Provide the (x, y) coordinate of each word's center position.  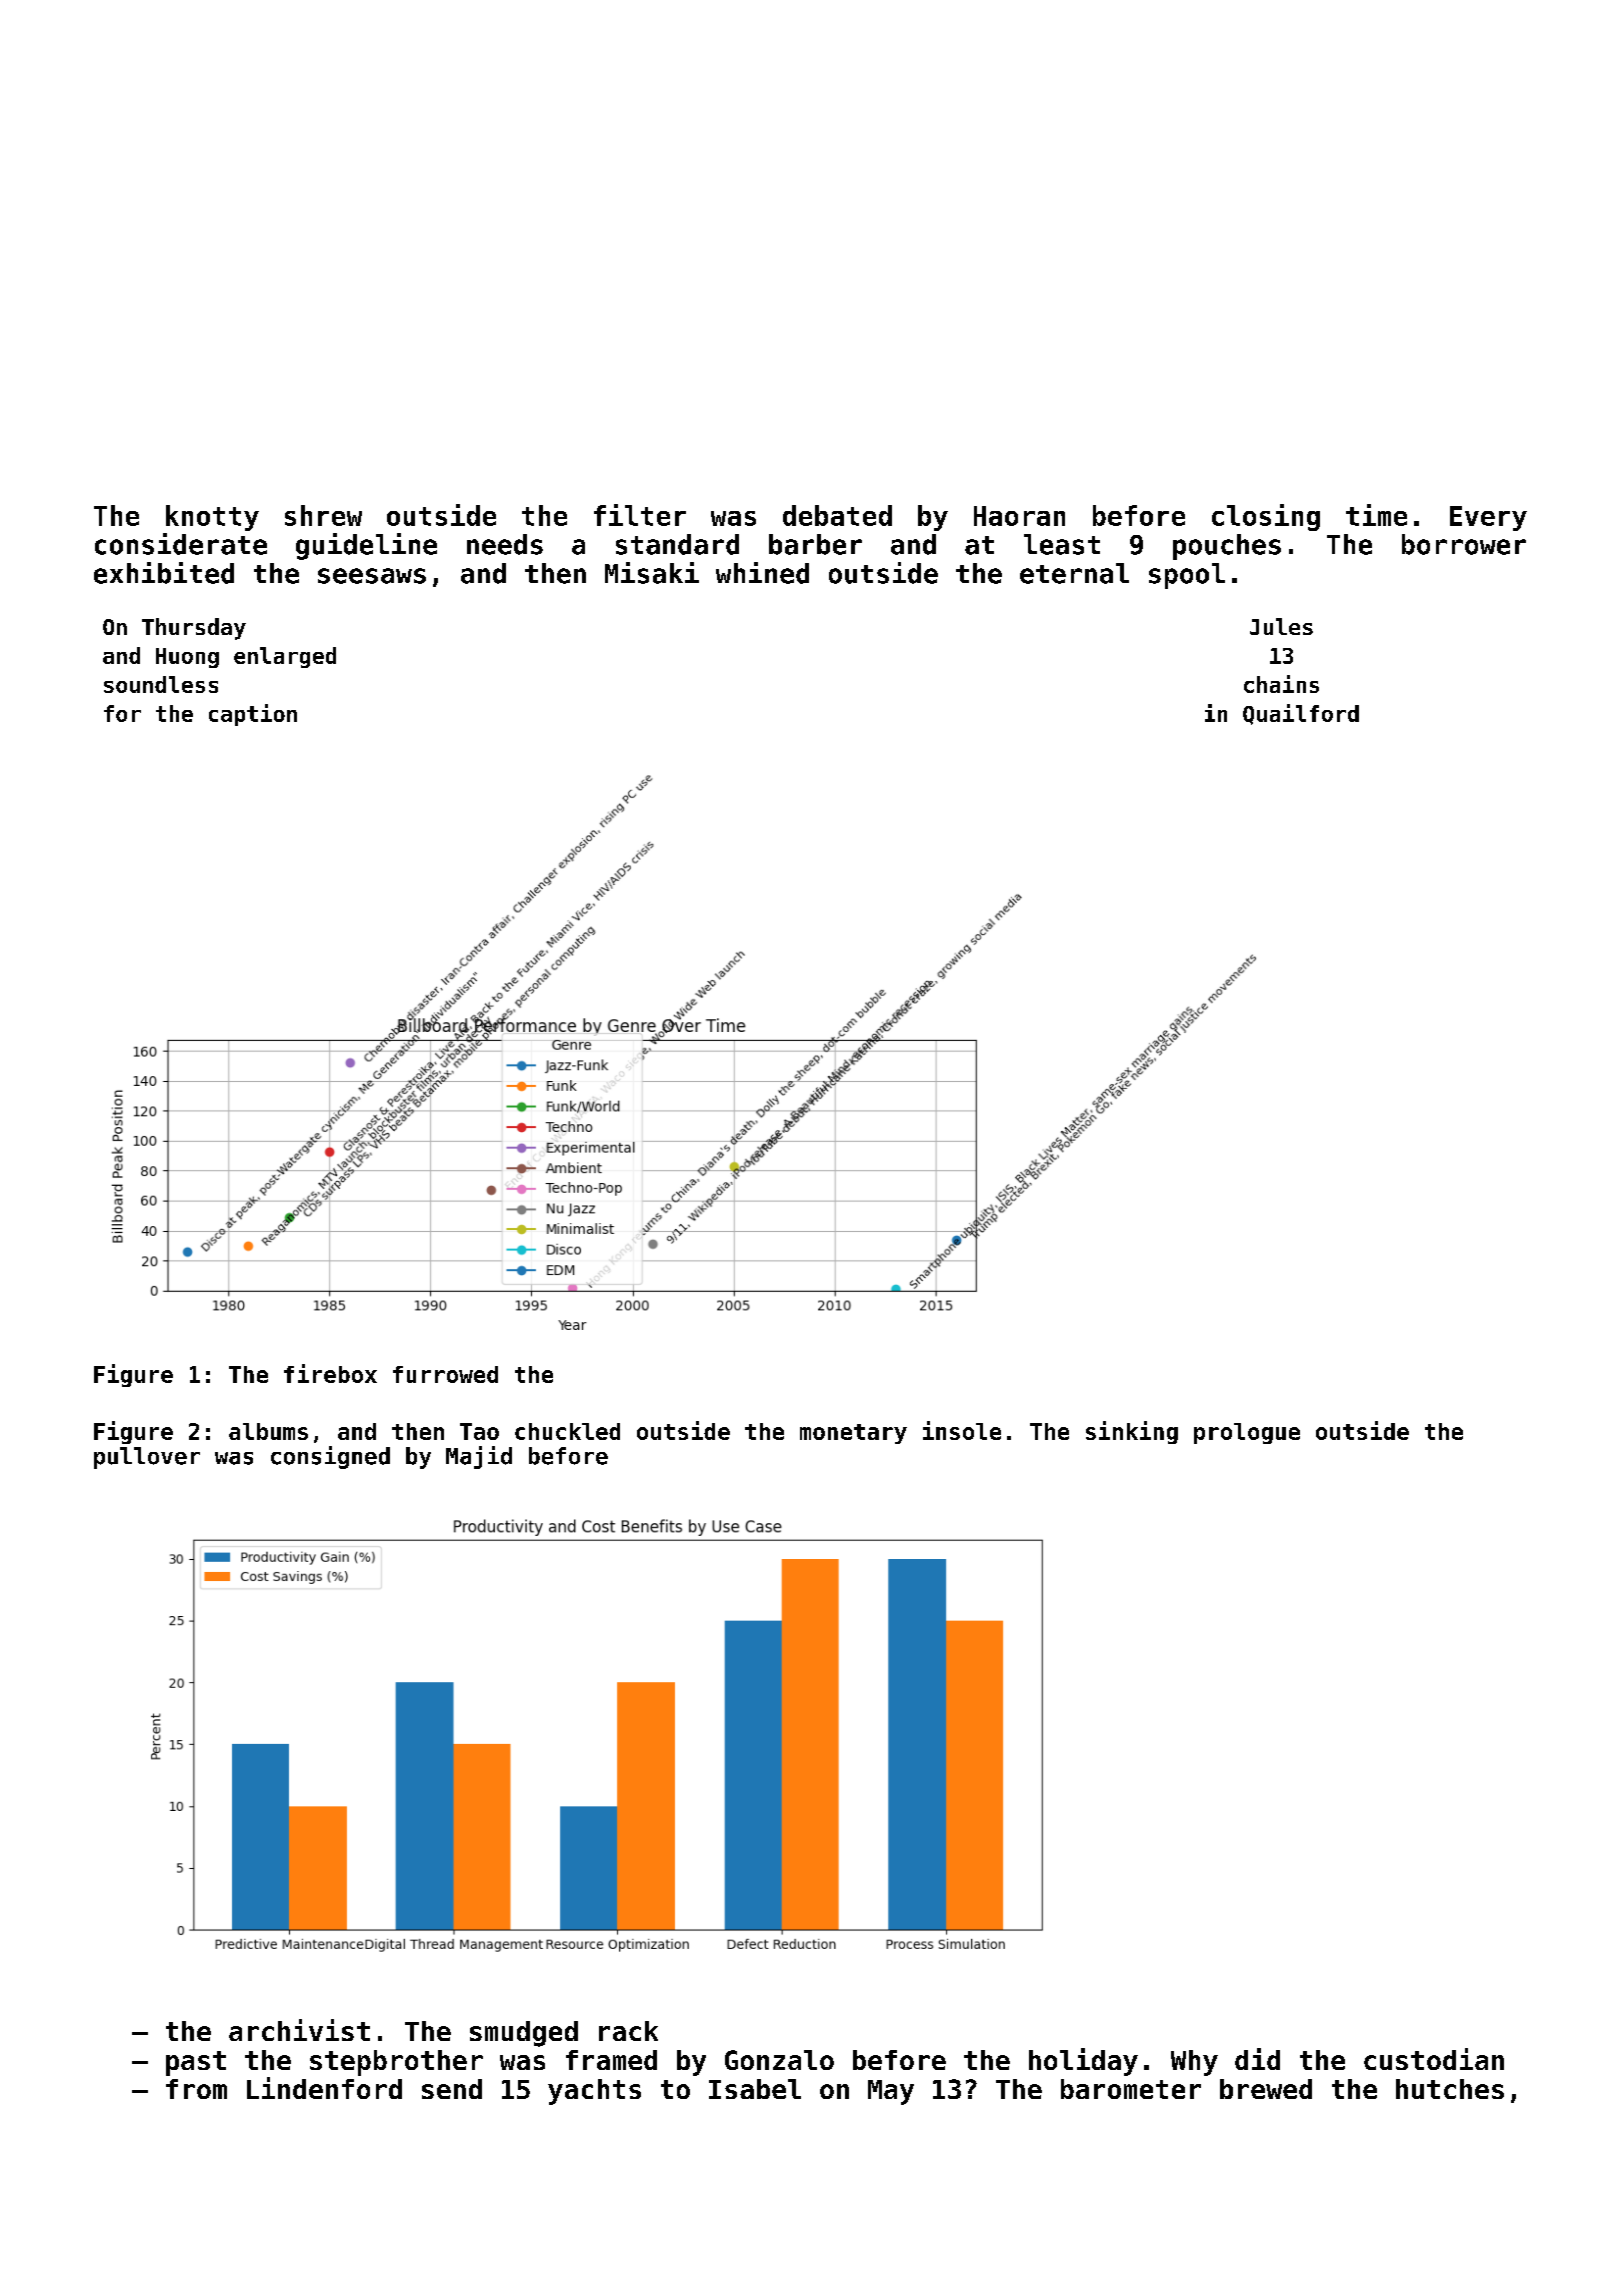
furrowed (445, 1374)
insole (962, 1430)
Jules (1281, 626)
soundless (161, 684)
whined (762, 573)
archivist (299, 2030)
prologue (1247, 1433)
